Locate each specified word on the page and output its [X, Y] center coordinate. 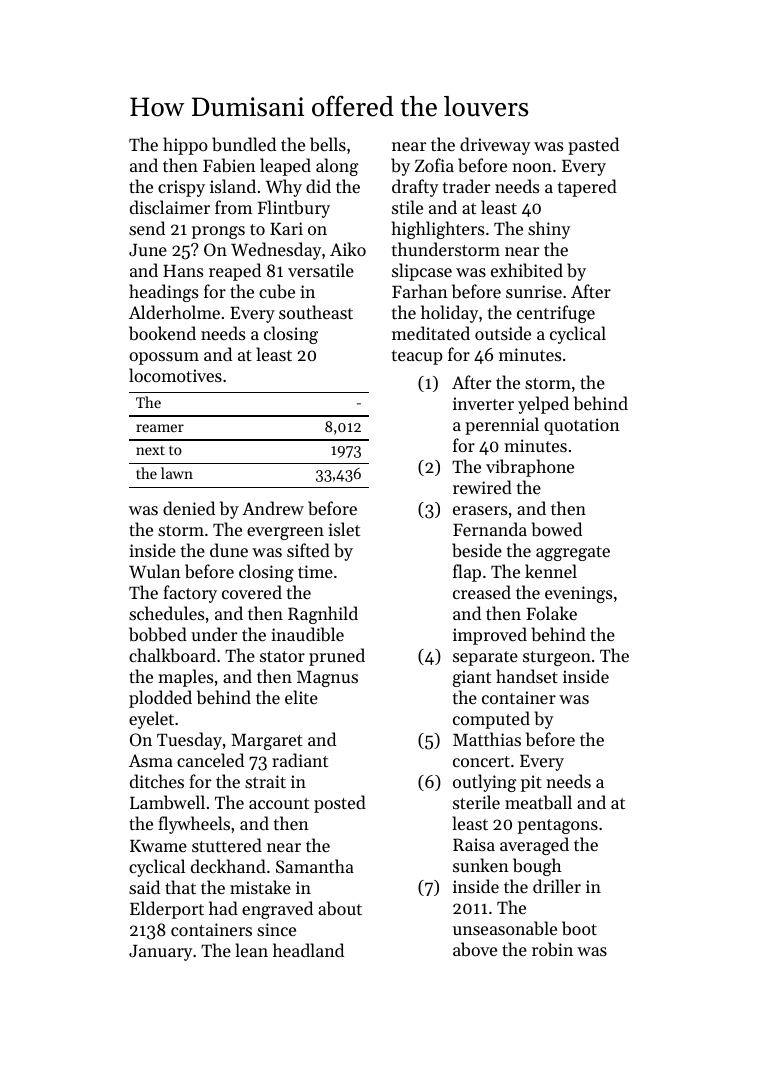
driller [557, 886]
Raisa [474, 844]
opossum [164, 358]
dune [229, 550]
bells [328, 144]
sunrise [534, 291]
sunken [481, 865]
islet [344, 529]
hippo [185, 146]
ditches [157, 781]
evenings [578, 594]
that [180, 887]
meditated [431, 333]
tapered [587, 188]
